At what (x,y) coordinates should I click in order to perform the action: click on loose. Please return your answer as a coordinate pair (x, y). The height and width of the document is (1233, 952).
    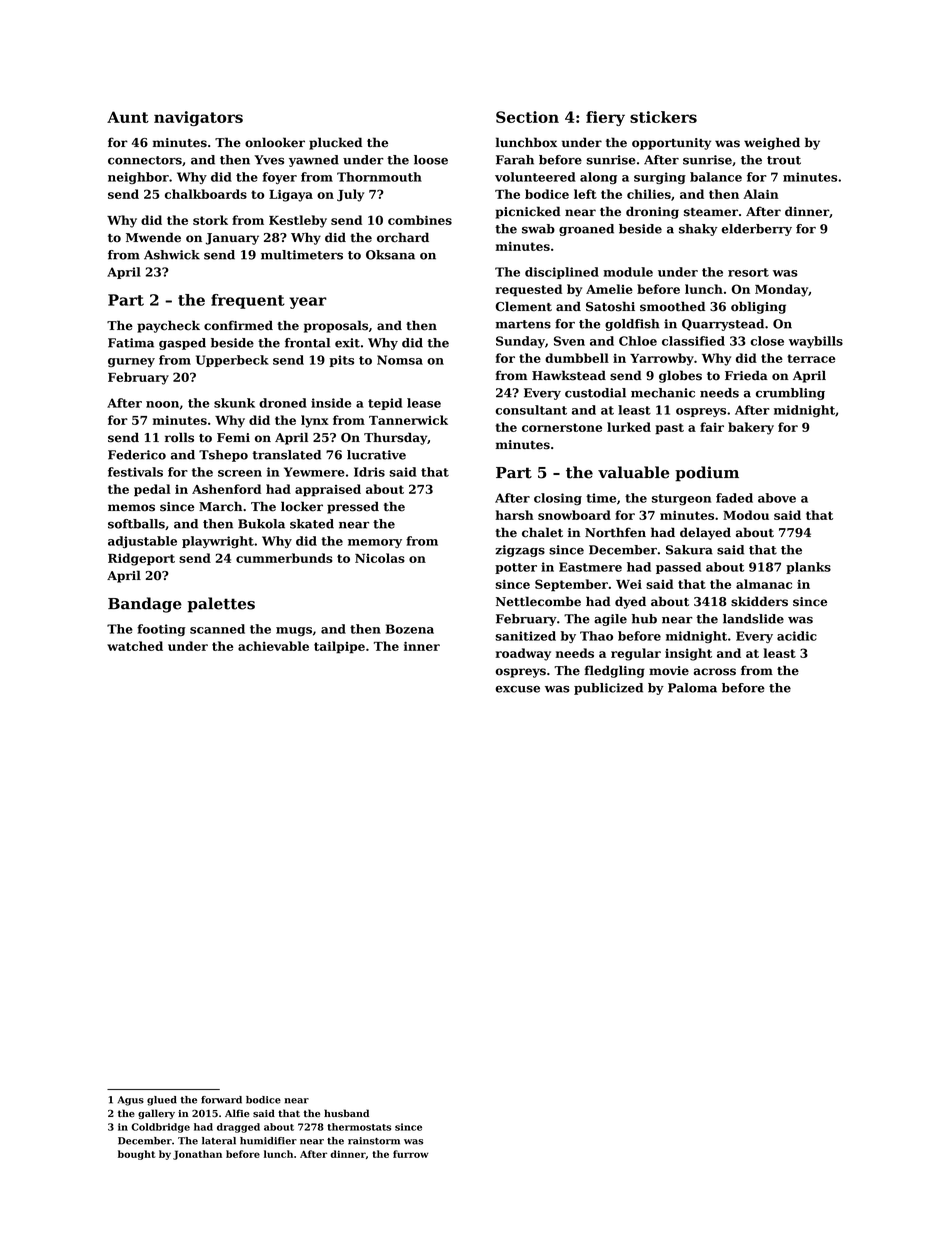
    Looking at the image, I should click on (431, 160).
